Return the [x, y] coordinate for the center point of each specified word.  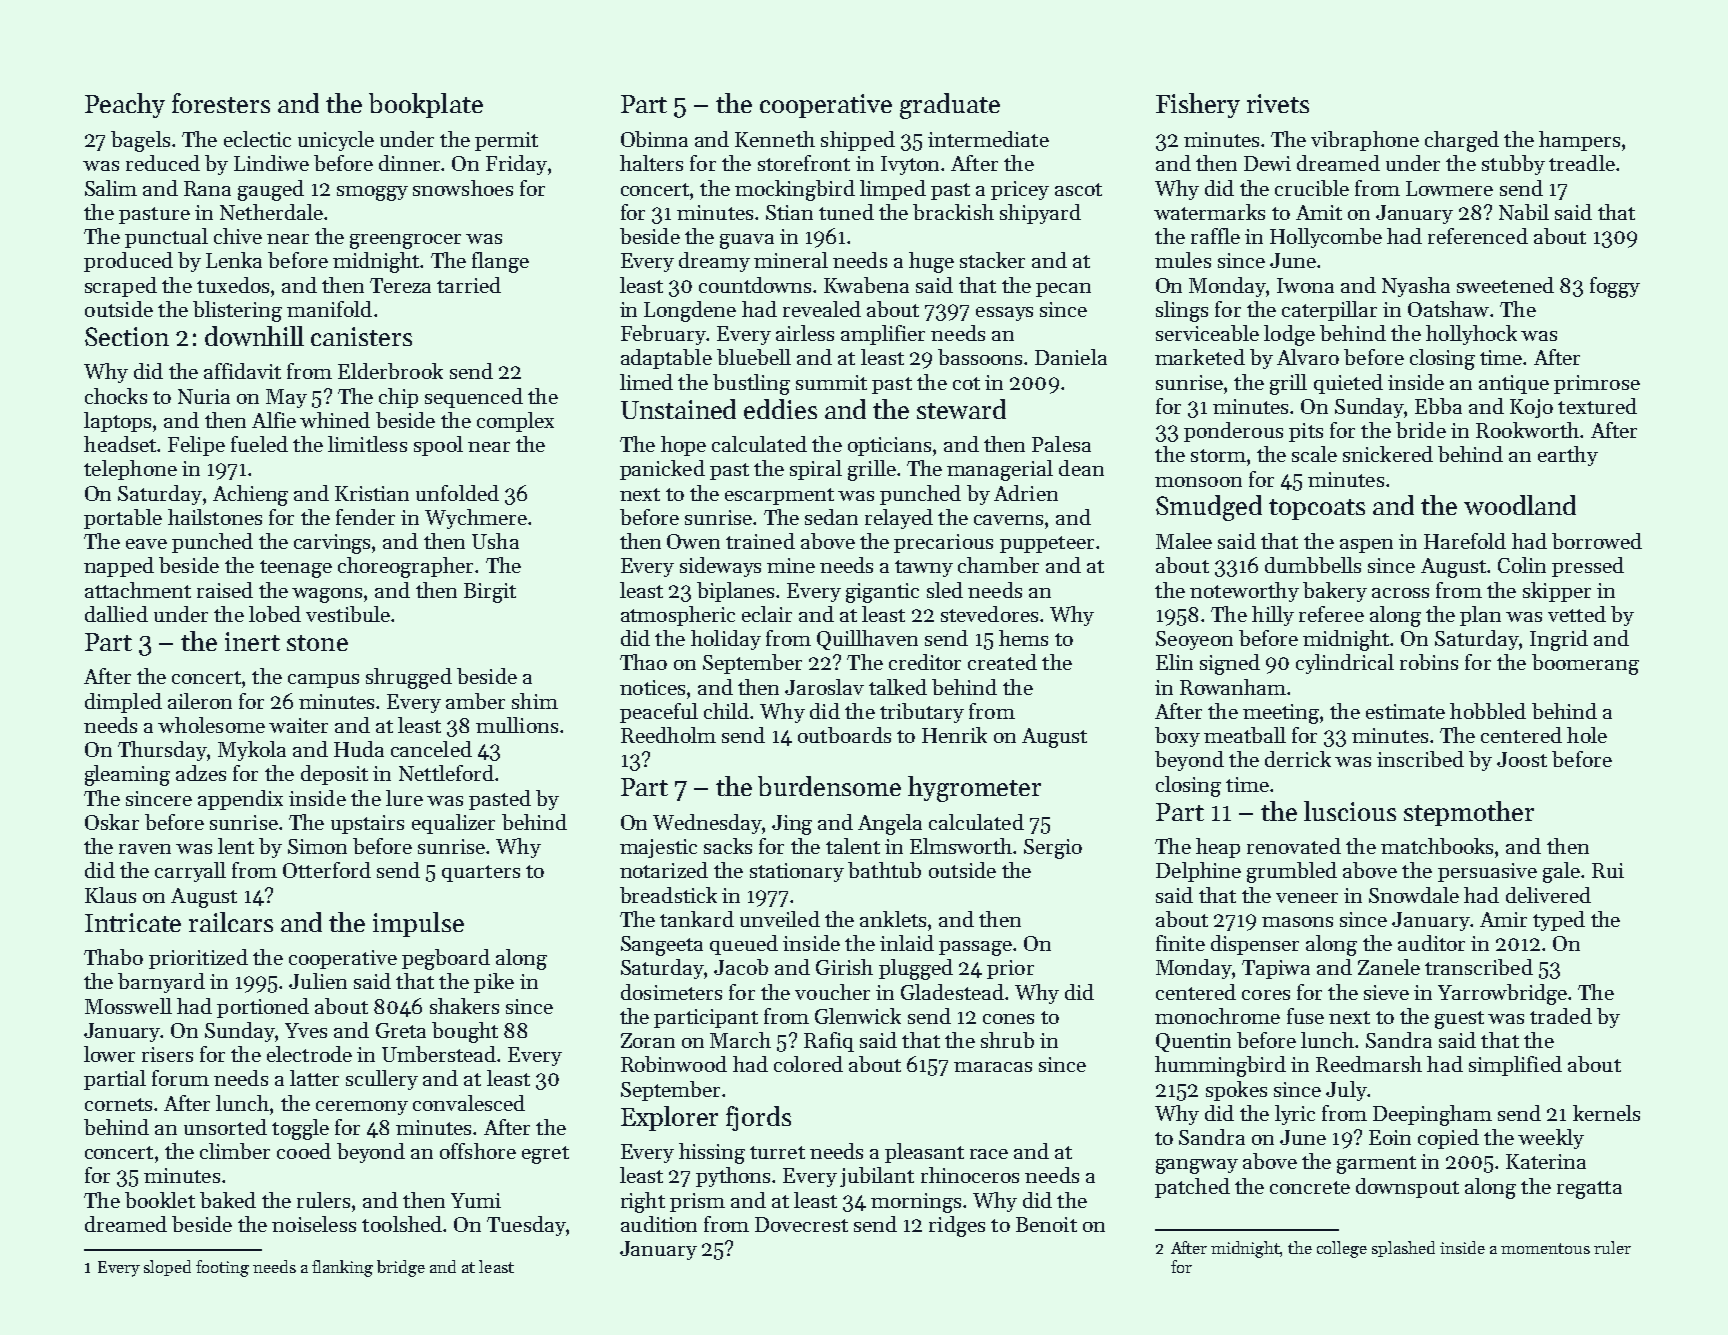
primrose [1597, 384]
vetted [1577, 614]
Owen [693, 541]
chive [238, 236]
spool [438, 446]
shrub [1007, 1040]
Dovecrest [801, 1224]
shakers [464, 1006]
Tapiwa [1276, 969]
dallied [116, 614]
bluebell [754, 357]
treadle [1582, 163]
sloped [167, 1268]
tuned [846, 212]
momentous [1545, 1248]
